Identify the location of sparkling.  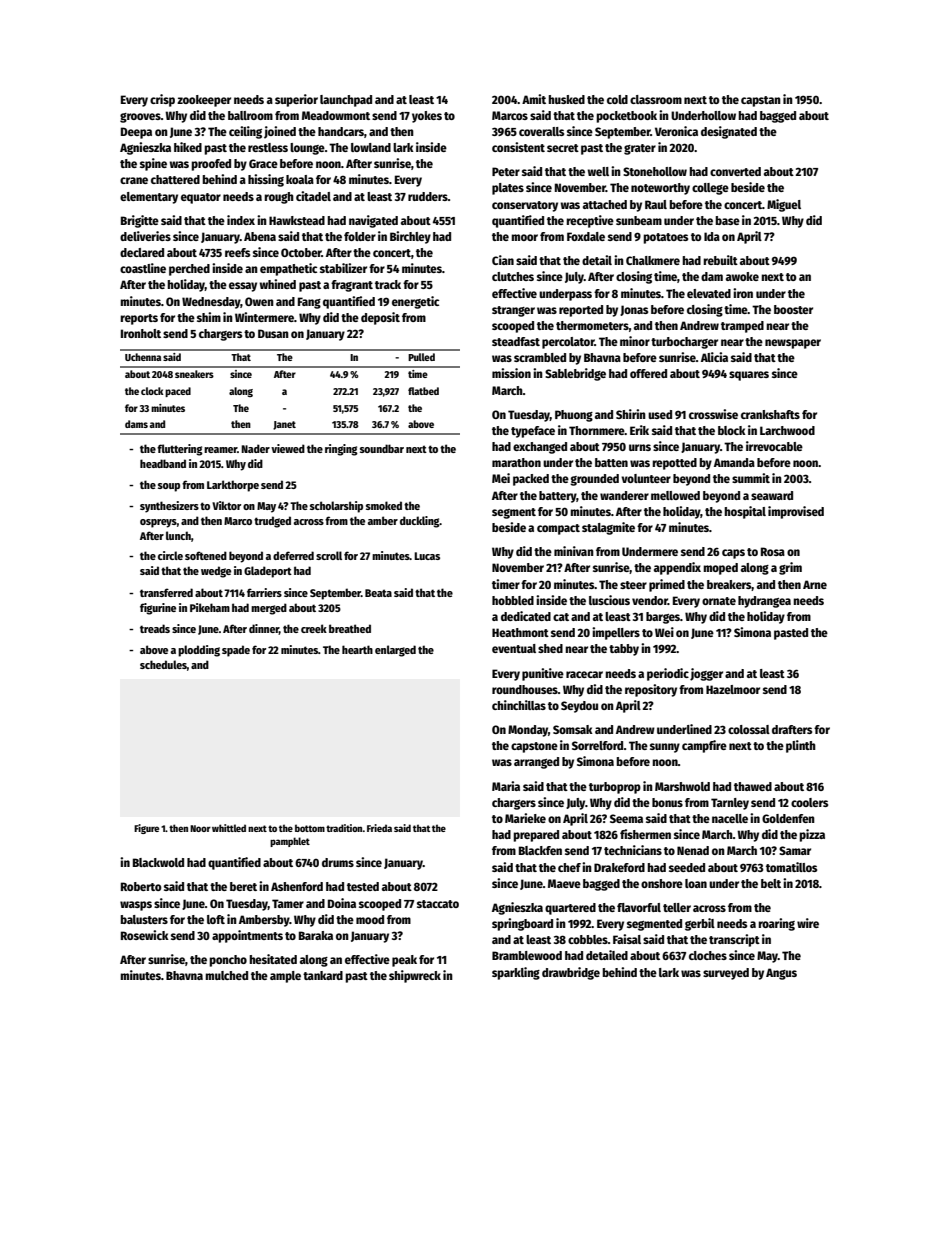
(516, 973).
